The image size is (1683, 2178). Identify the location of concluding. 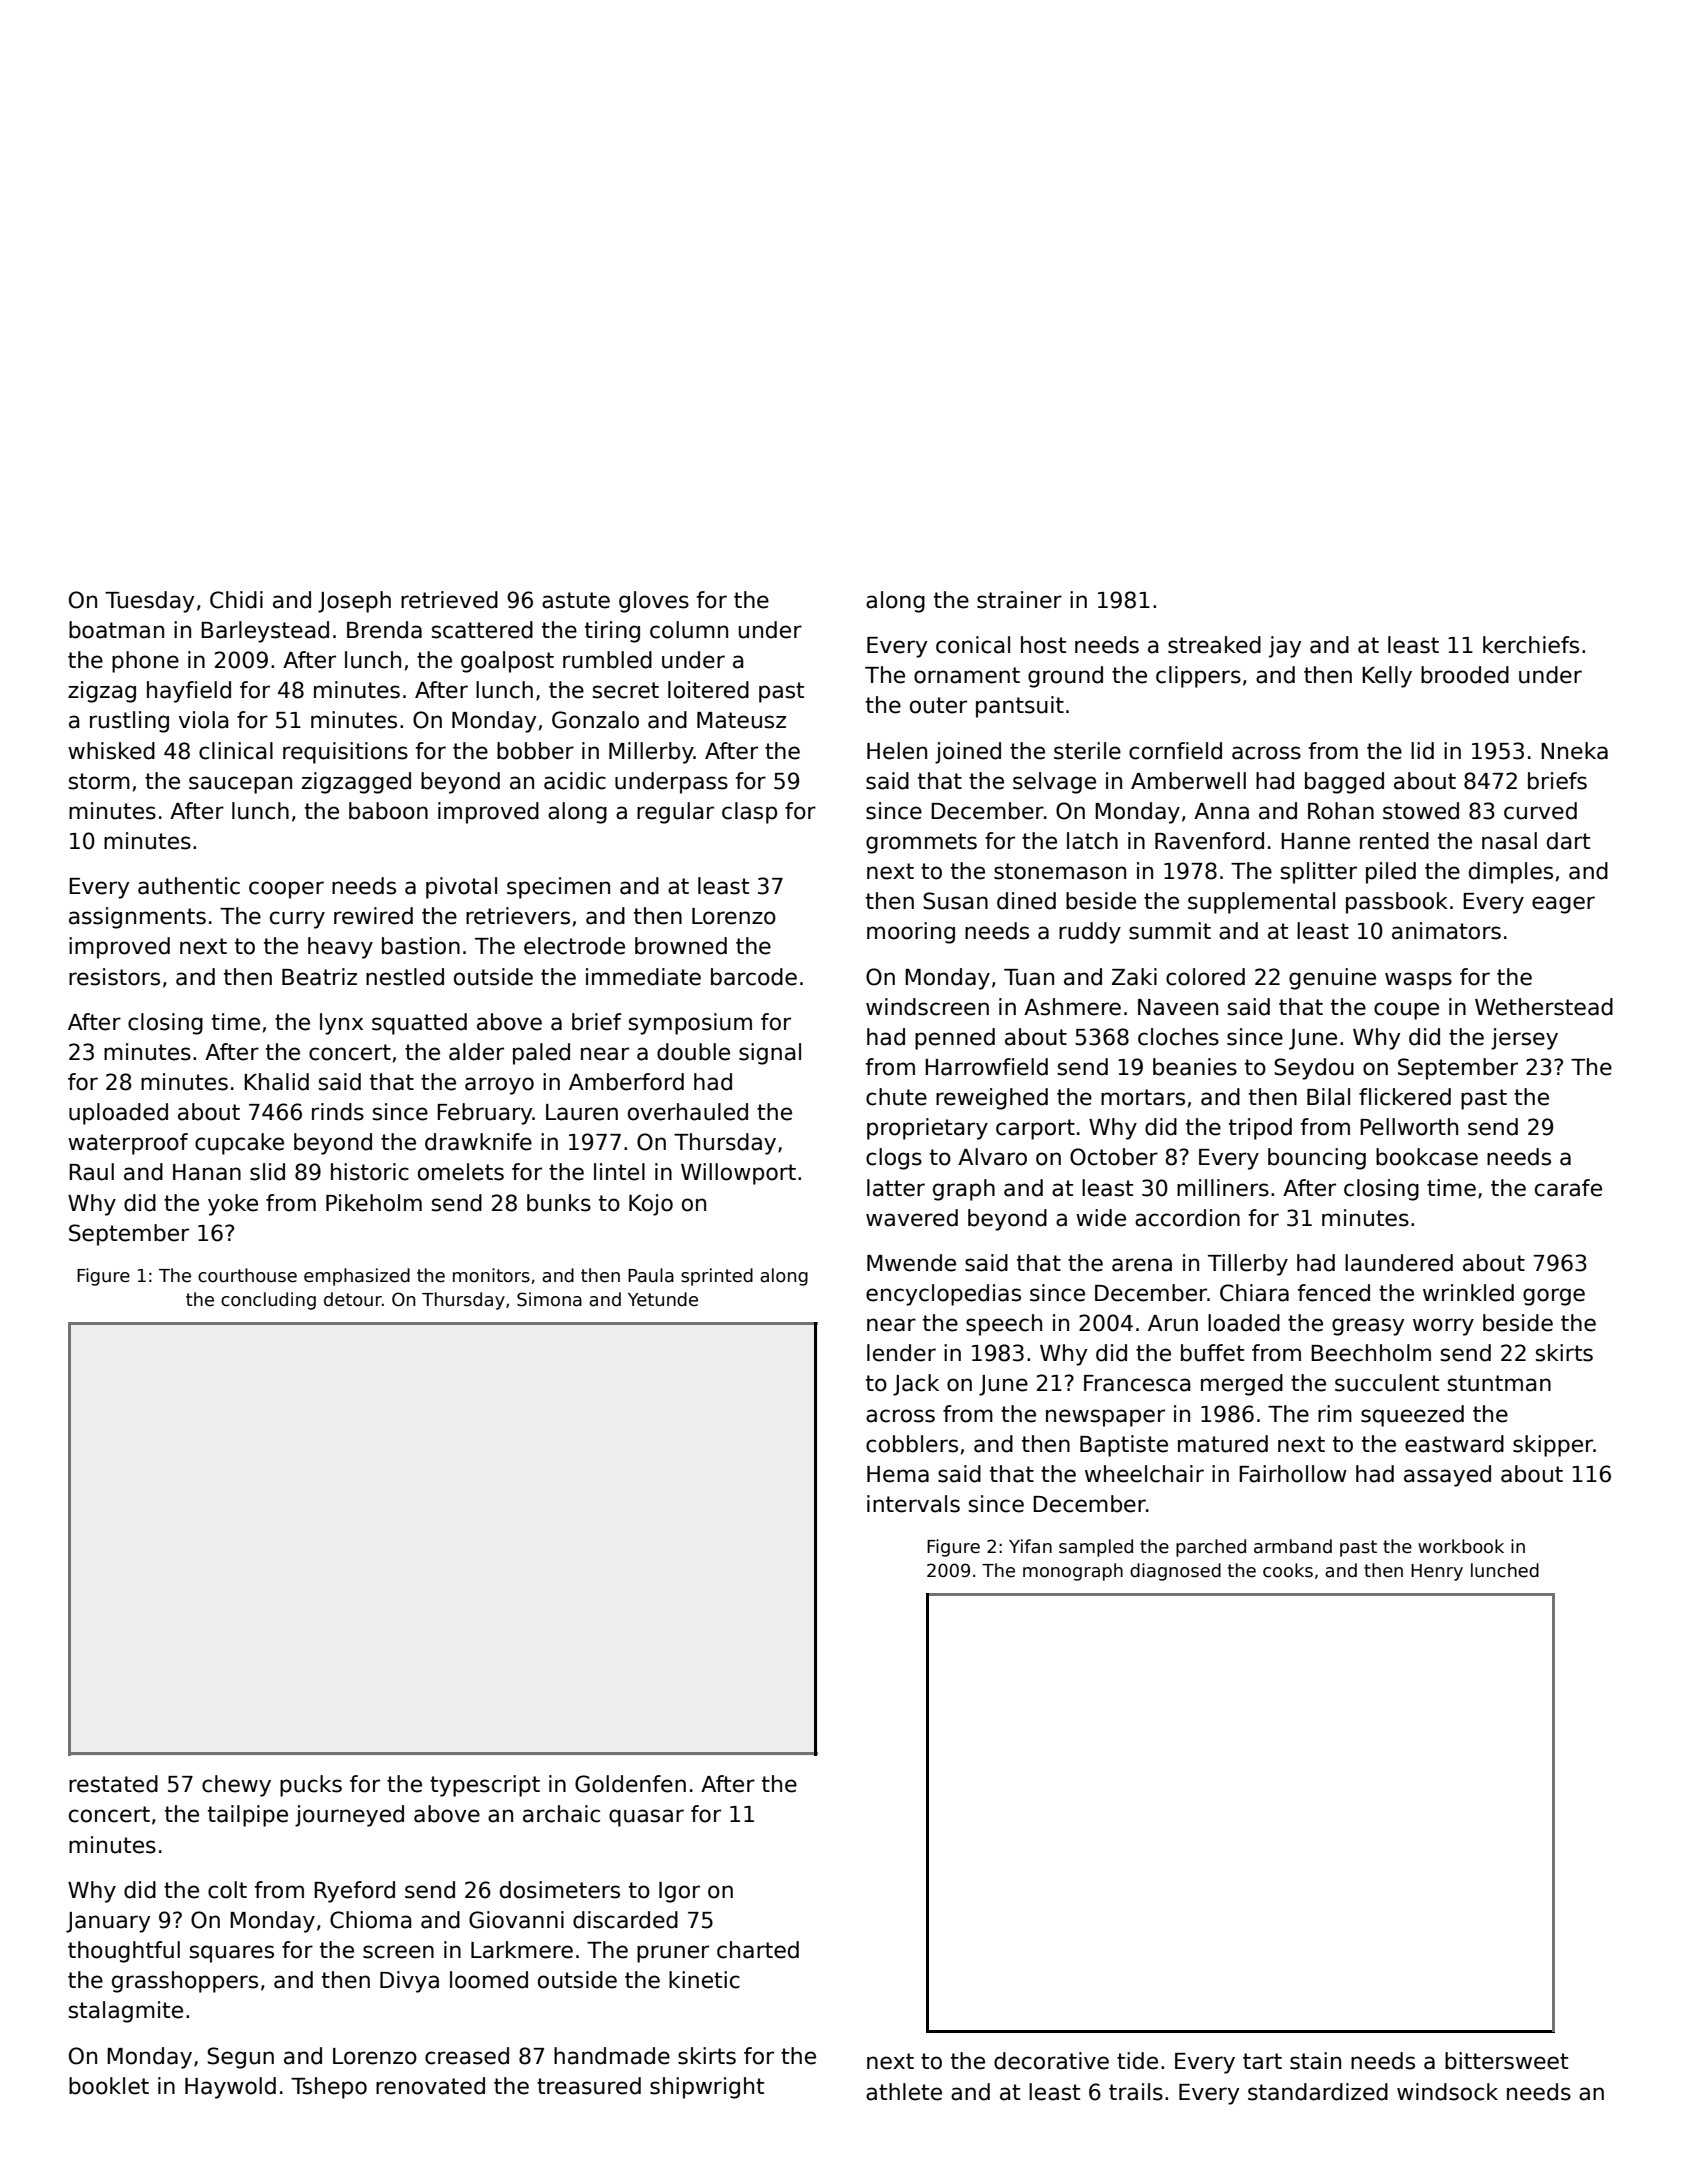
(268, 1301).
